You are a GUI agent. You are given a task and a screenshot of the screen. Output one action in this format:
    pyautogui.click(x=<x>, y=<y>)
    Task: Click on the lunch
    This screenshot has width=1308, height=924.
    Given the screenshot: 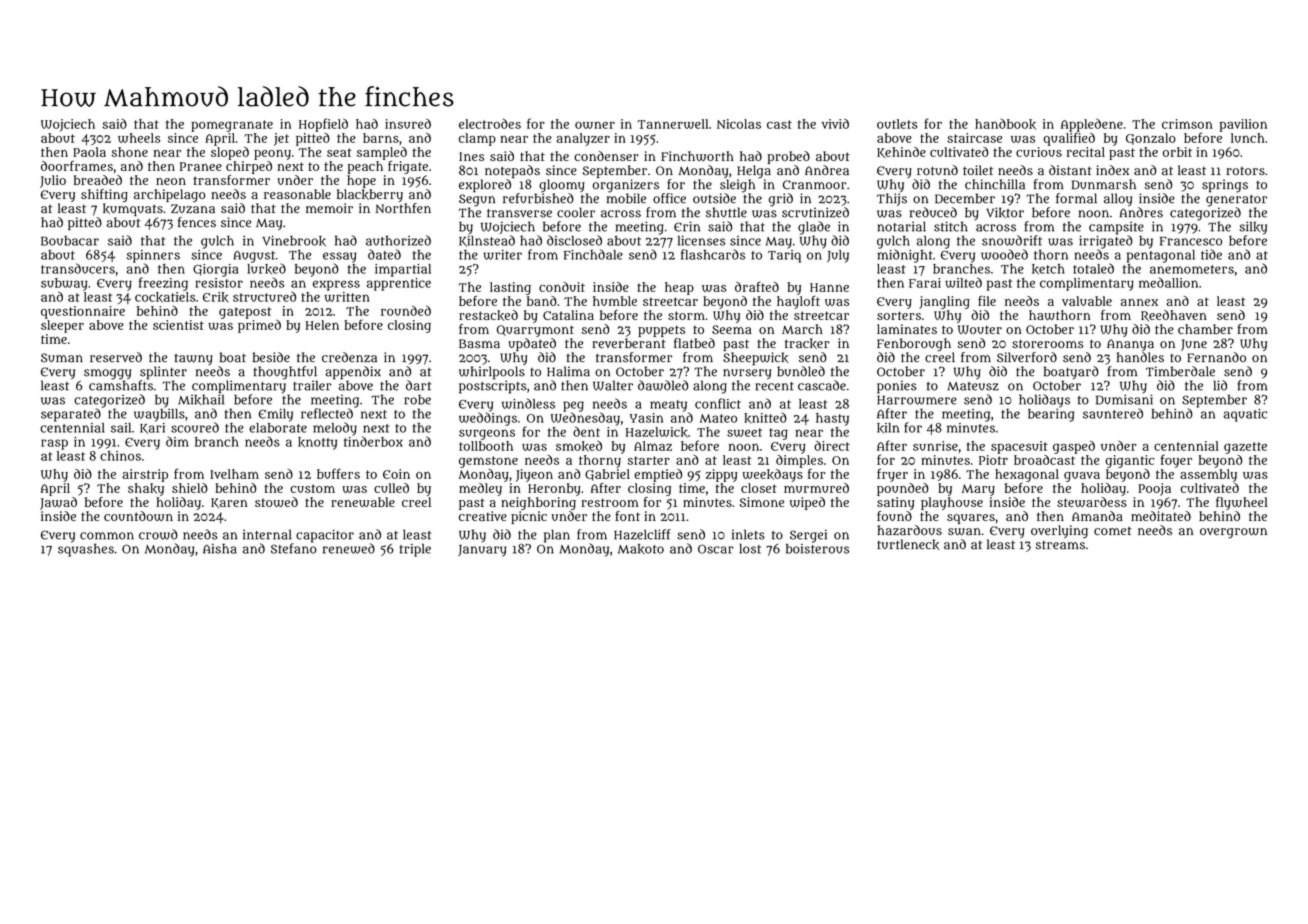 What is the action you would take?
    pyautogui.click(x=1248, y=138)
